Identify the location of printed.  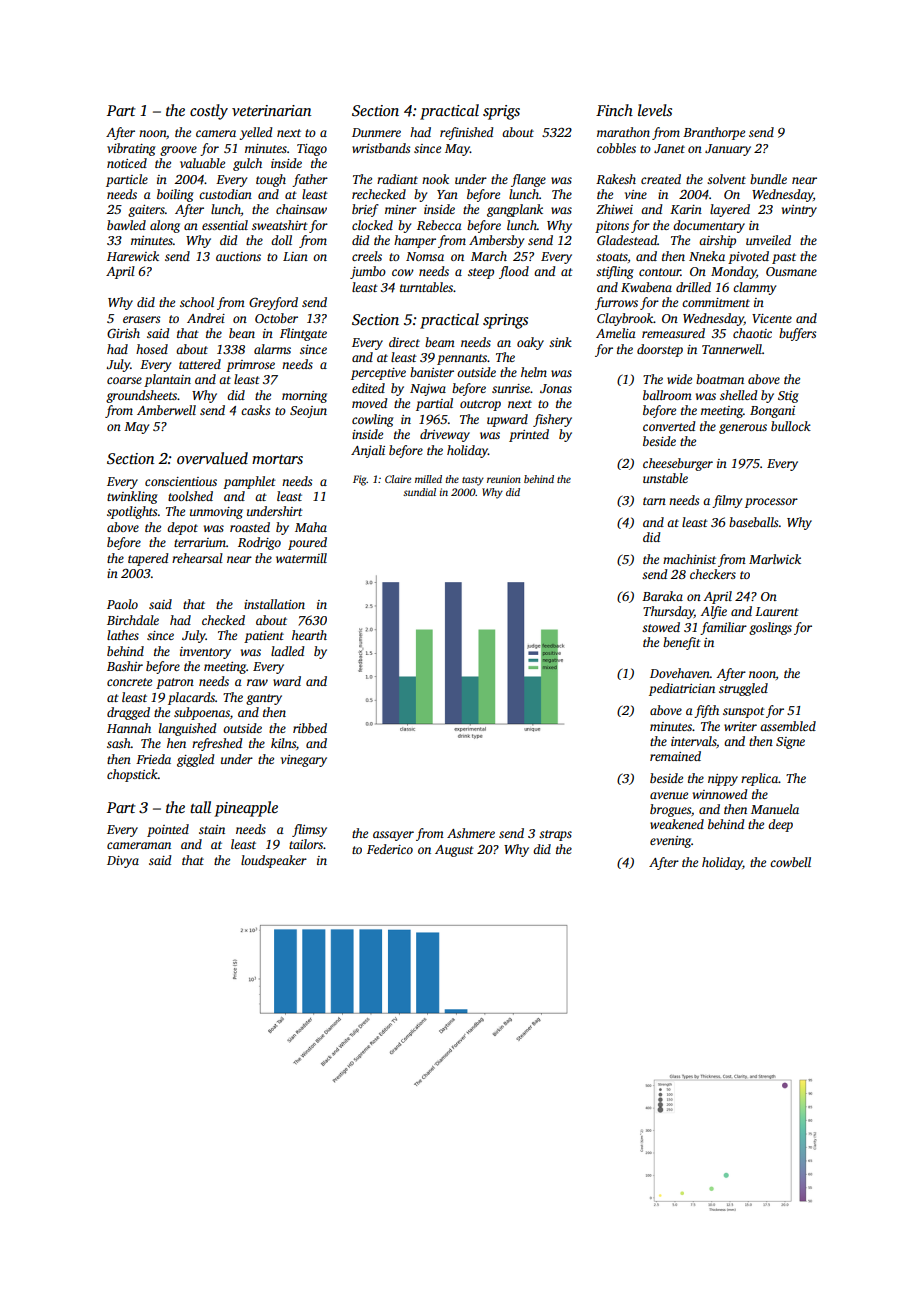
(529, 435).
